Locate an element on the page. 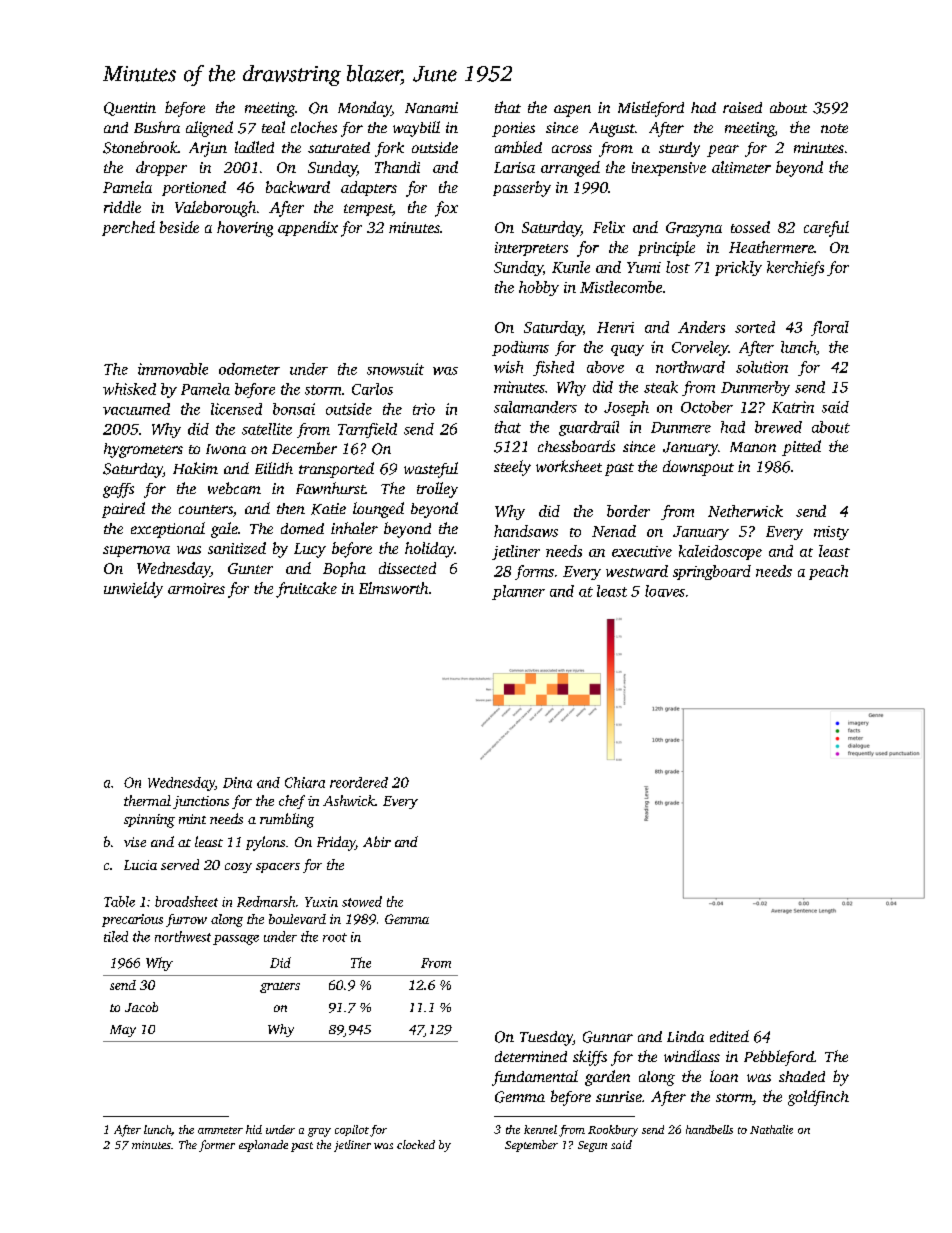 This page has height=1233, width=952. former is located at coordinates (217, 1146).
